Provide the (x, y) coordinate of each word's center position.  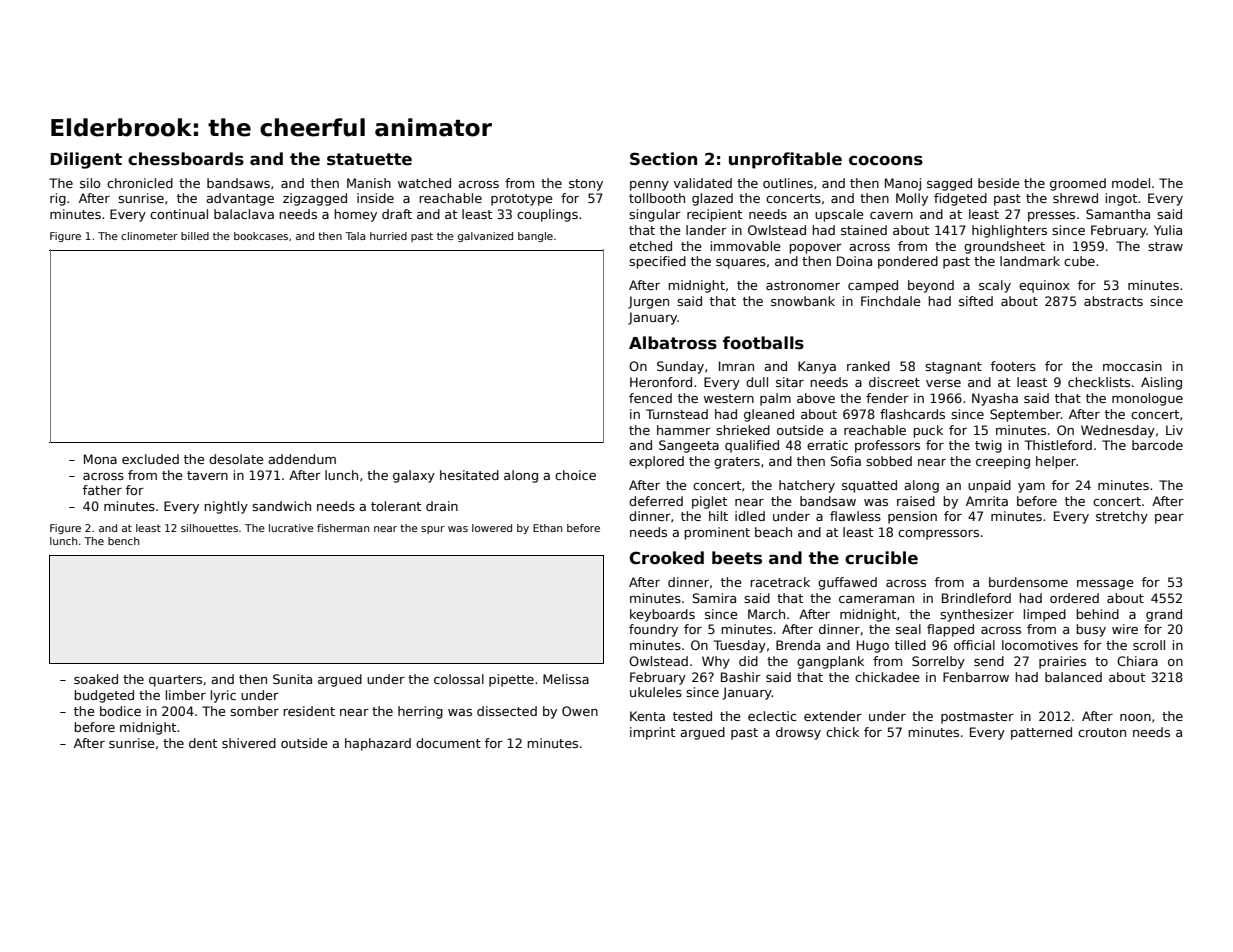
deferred (656, 501)
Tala (355, 236)
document (448, 743)
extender (833, 716)
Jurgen (648, 302)
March (766, 614)
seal (908, 629)
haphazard (378, 744)
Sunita (292, 679)
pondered (908, 262)
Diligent (86, 160)
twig (988, 446)
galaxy (414, 476)
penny (649, 186)
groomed (1078, 184)
